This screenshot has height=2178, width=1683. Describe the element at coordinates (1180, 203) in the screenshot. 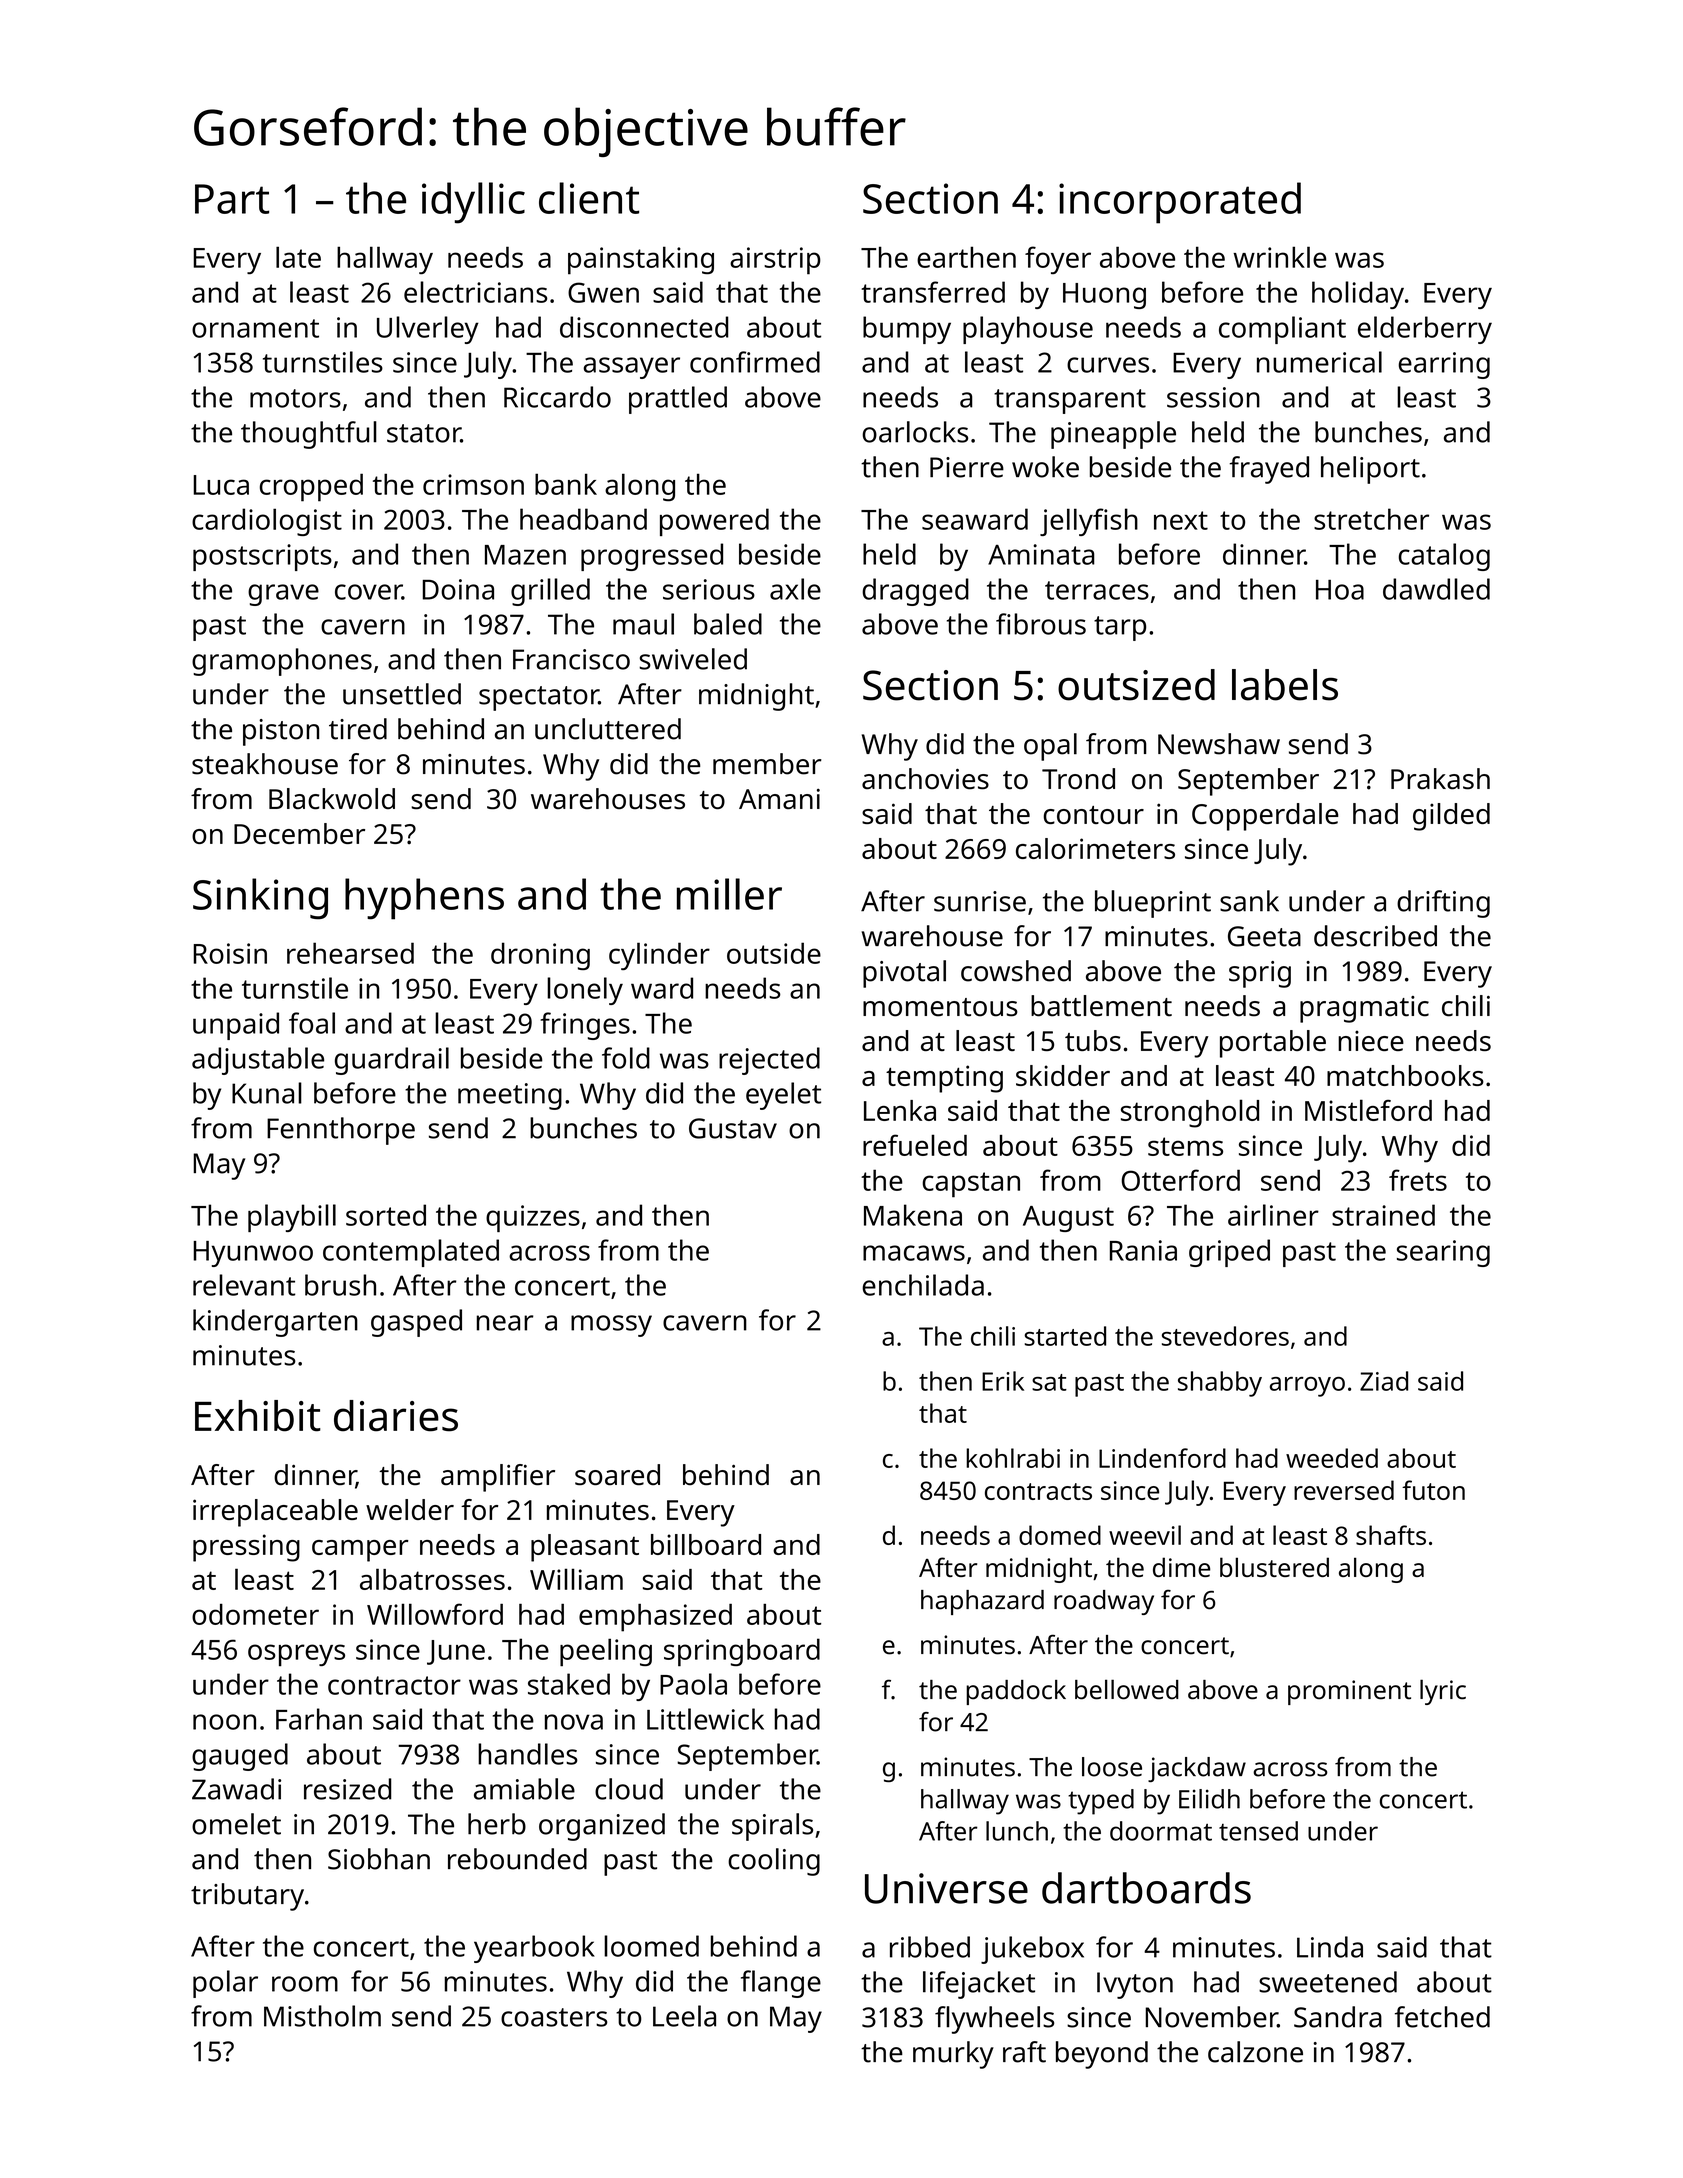

I see `incorporated` at that location.
